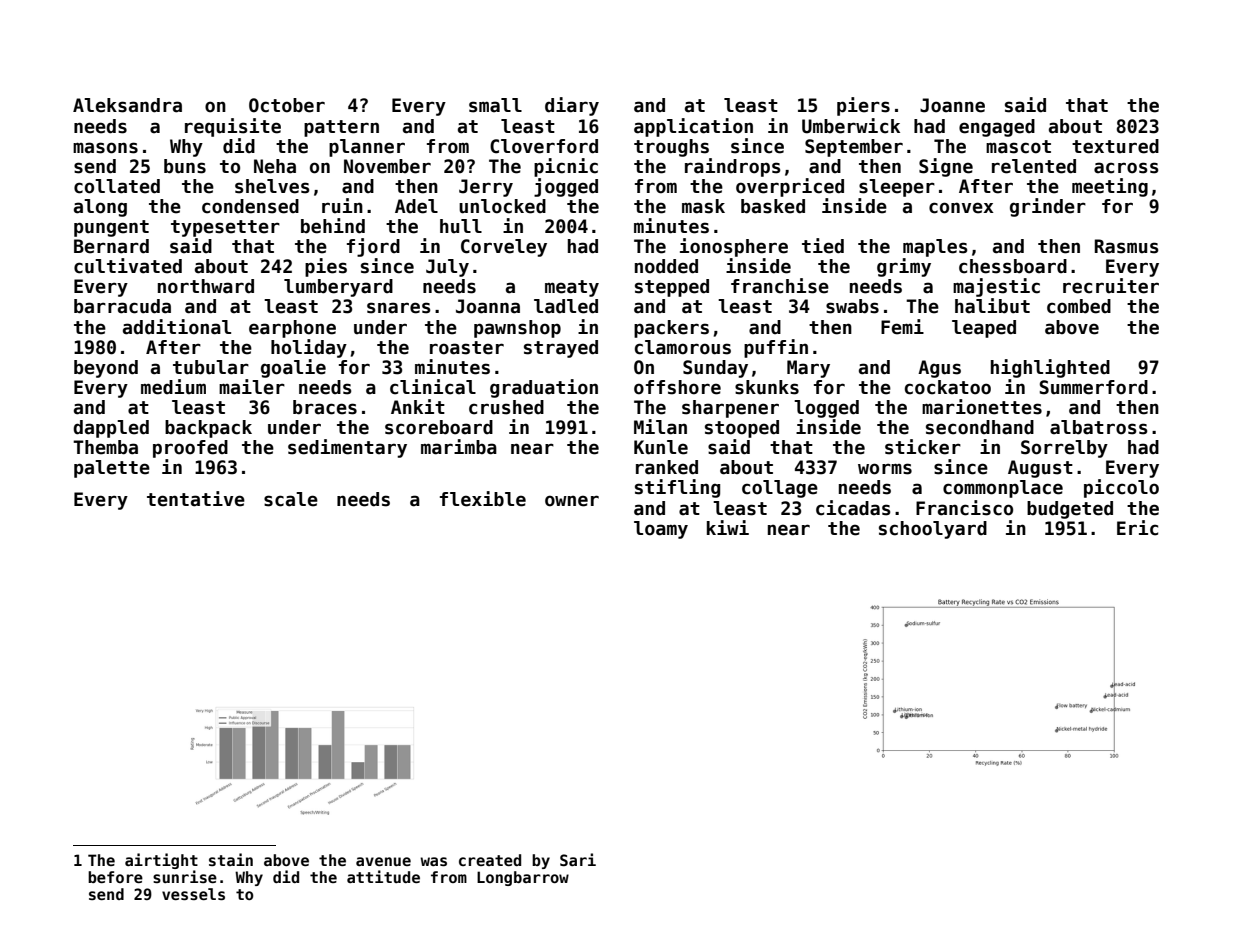 The image size is (1233, 952). What do you see at coordinates (897, 188) in the screenshot?
I see `sleeper` at bounding box center [897, 188].
